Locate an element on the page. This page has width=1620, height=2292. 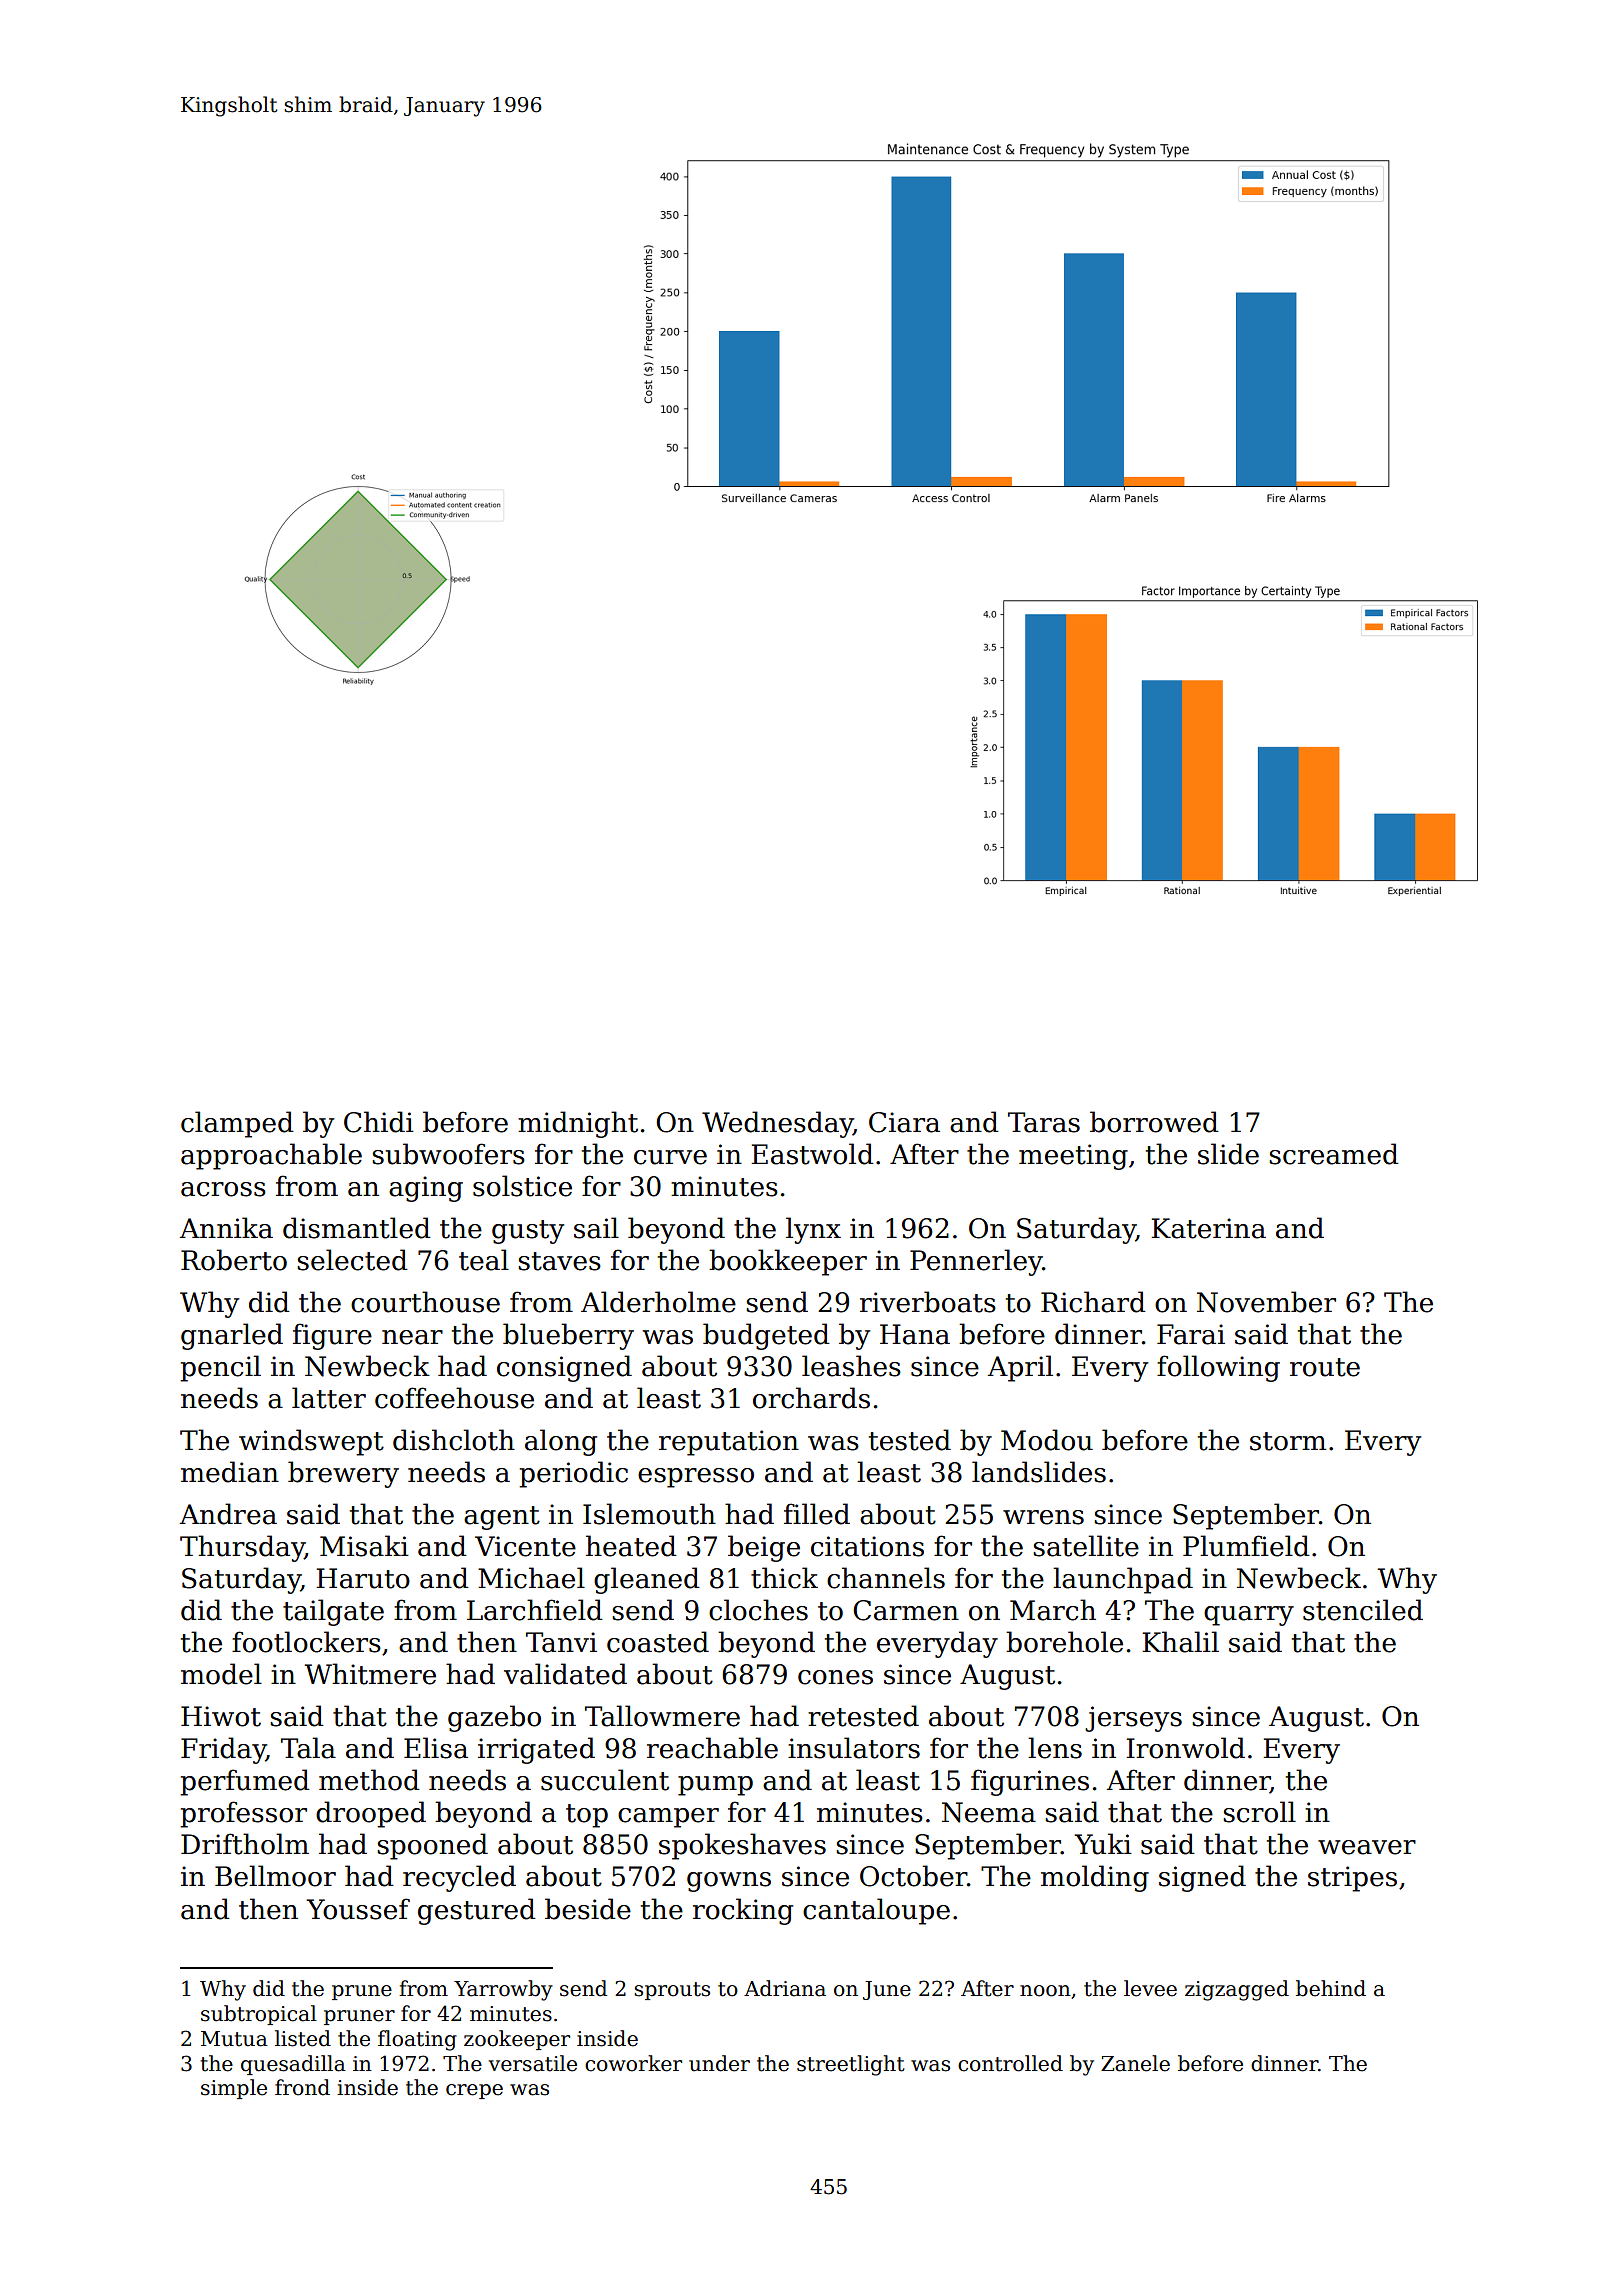
borrowed is located at coordinates (1154, 1122).
